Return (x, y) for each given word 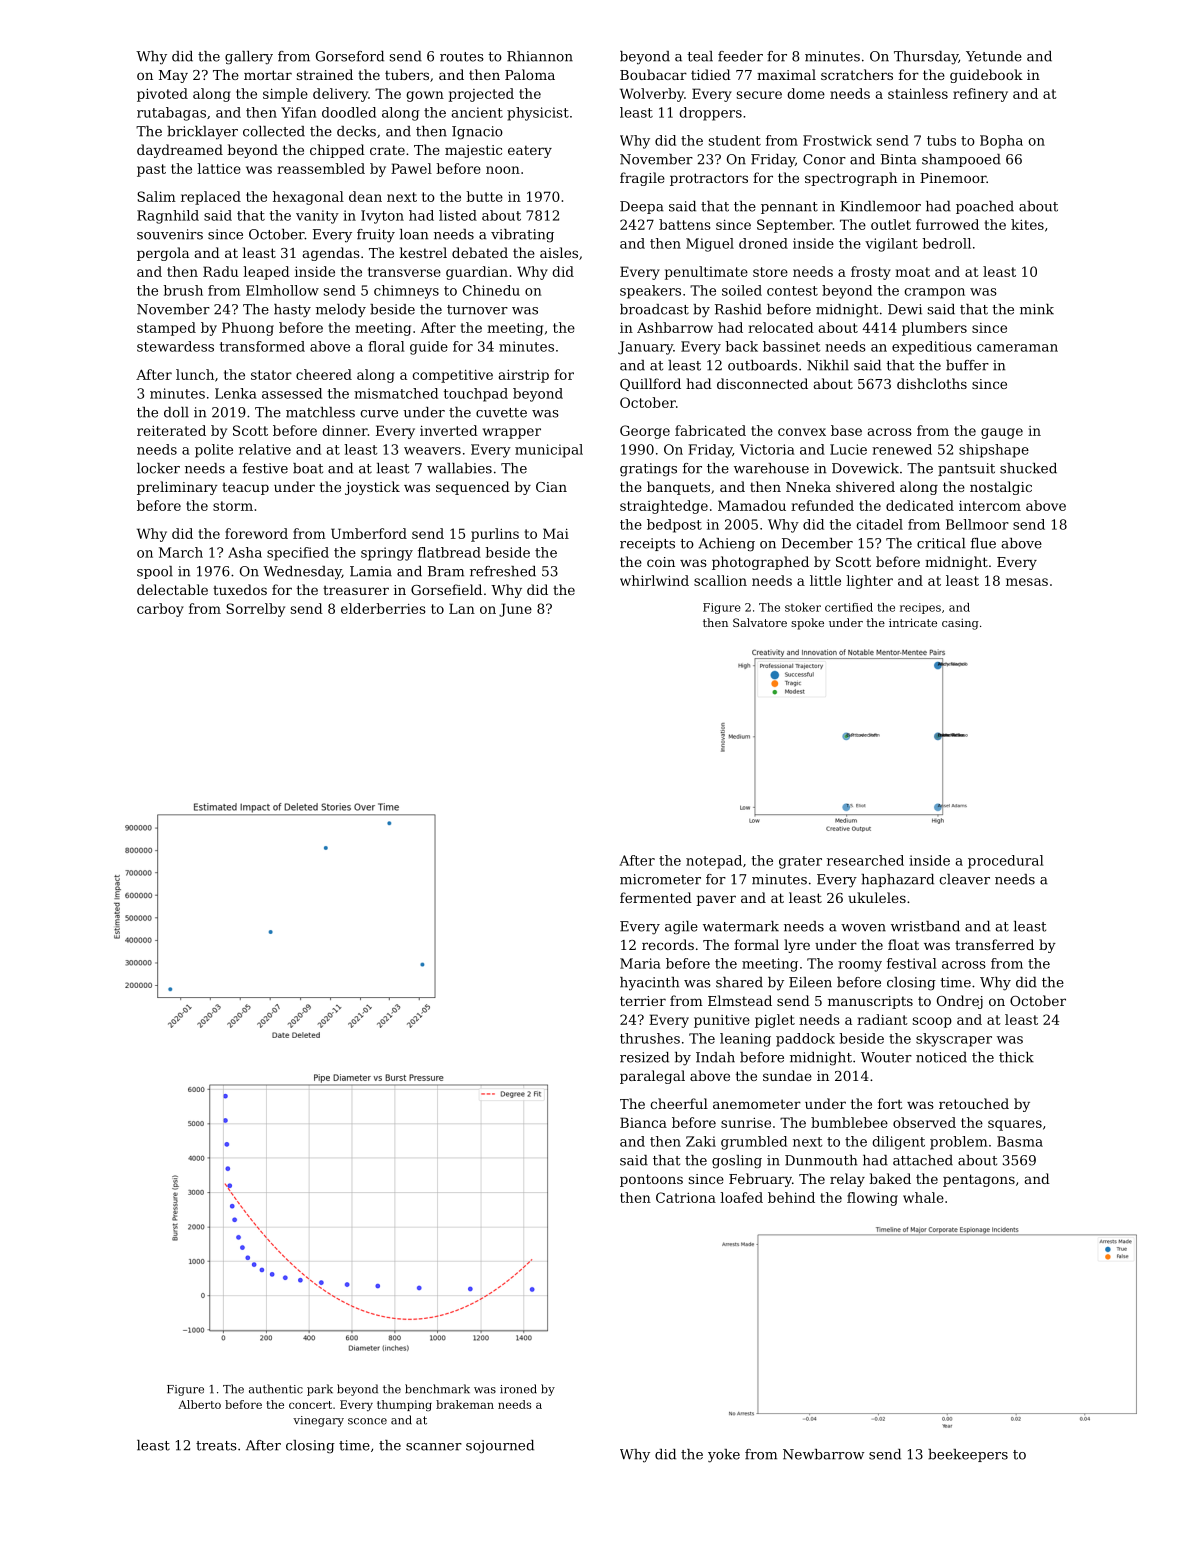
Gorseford (350, 56)
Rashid (738, 309)
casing (960, 624)
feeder (740, 56)
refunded (822, 505)
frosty (871, 273)
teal (700, 56)
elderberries (383, 608)
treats (216, 1446)
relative (265, 449)
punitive (722, 1021)
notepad (714, 862)
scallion (720, 580)
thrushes (650, 1038)
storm (233, 506)
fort (890, 1103)
